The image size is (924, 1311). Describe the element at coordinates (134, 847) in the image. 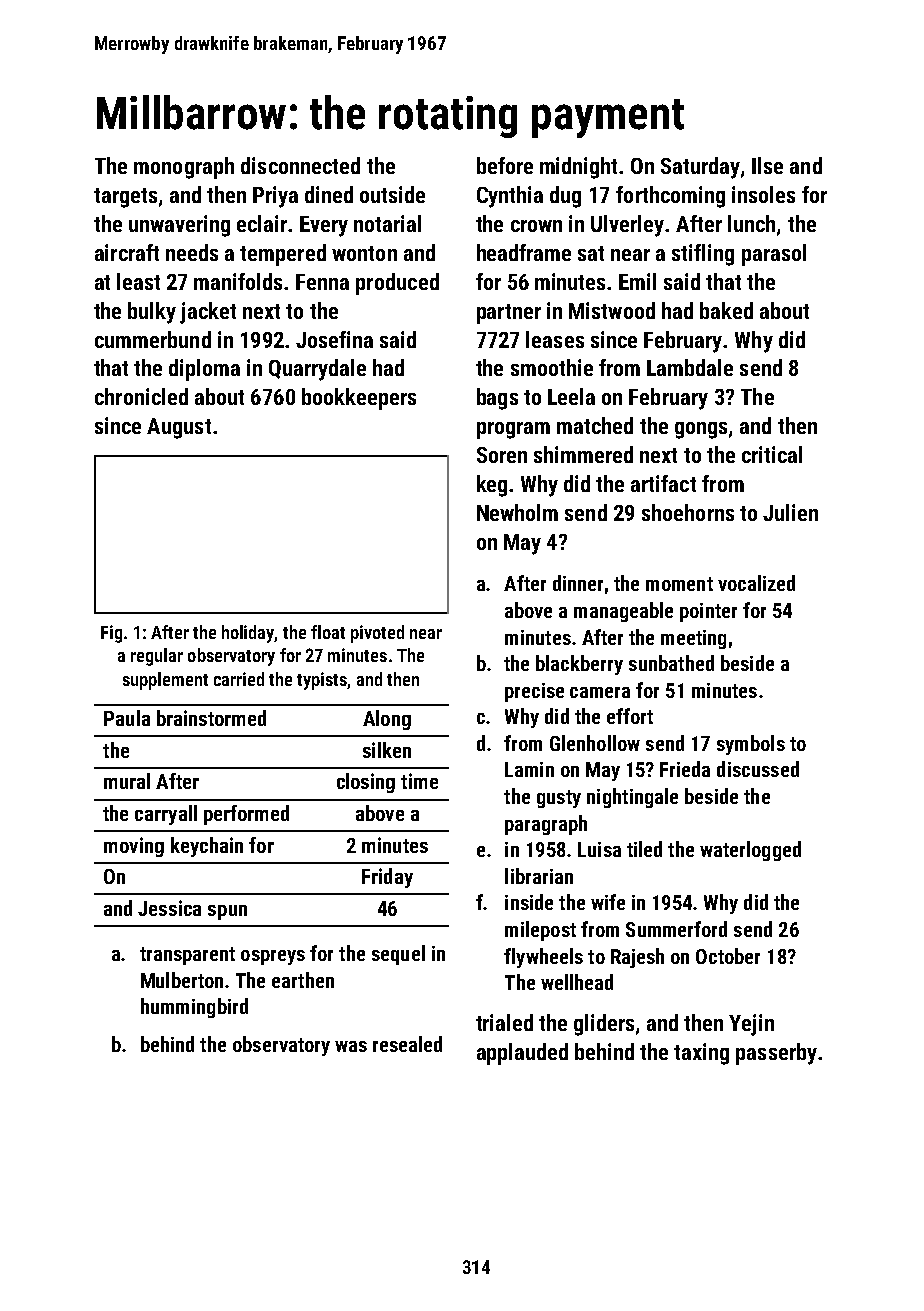

I see `moving` at that location.
